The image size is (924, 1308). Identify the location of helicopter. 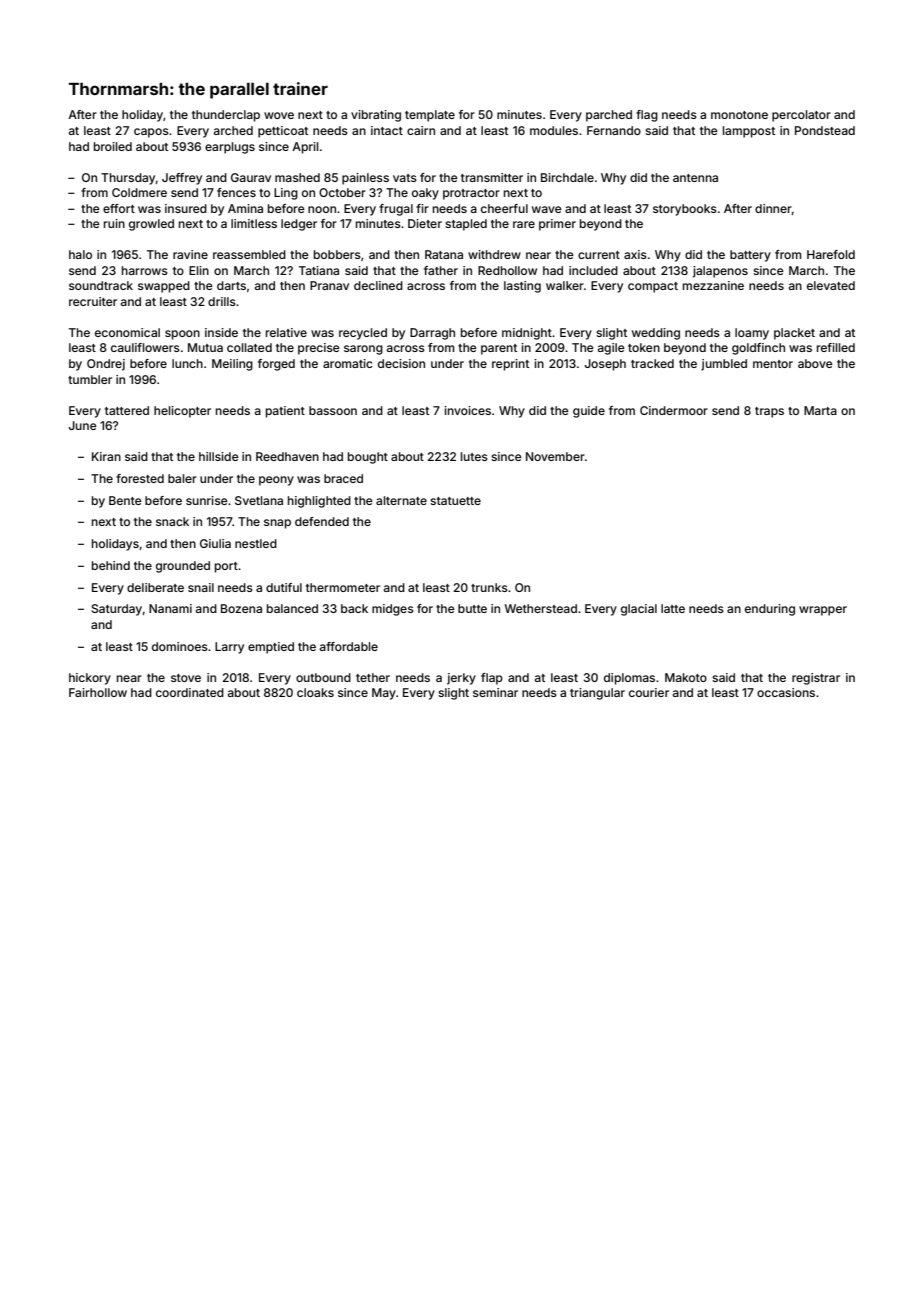
(182, 412).
